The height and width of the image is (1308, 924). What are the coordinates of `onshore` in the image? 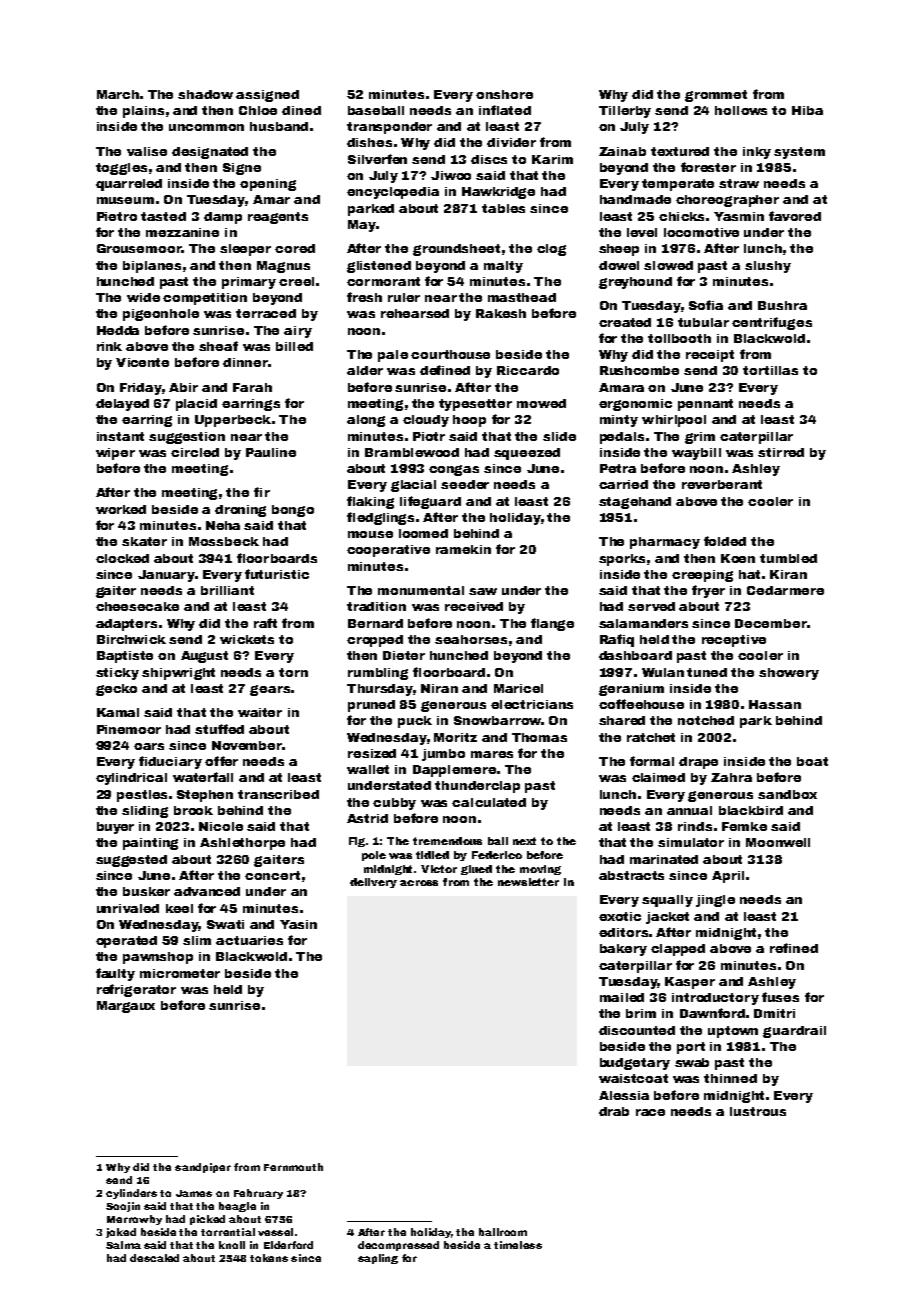 It's located at (504, 94).
